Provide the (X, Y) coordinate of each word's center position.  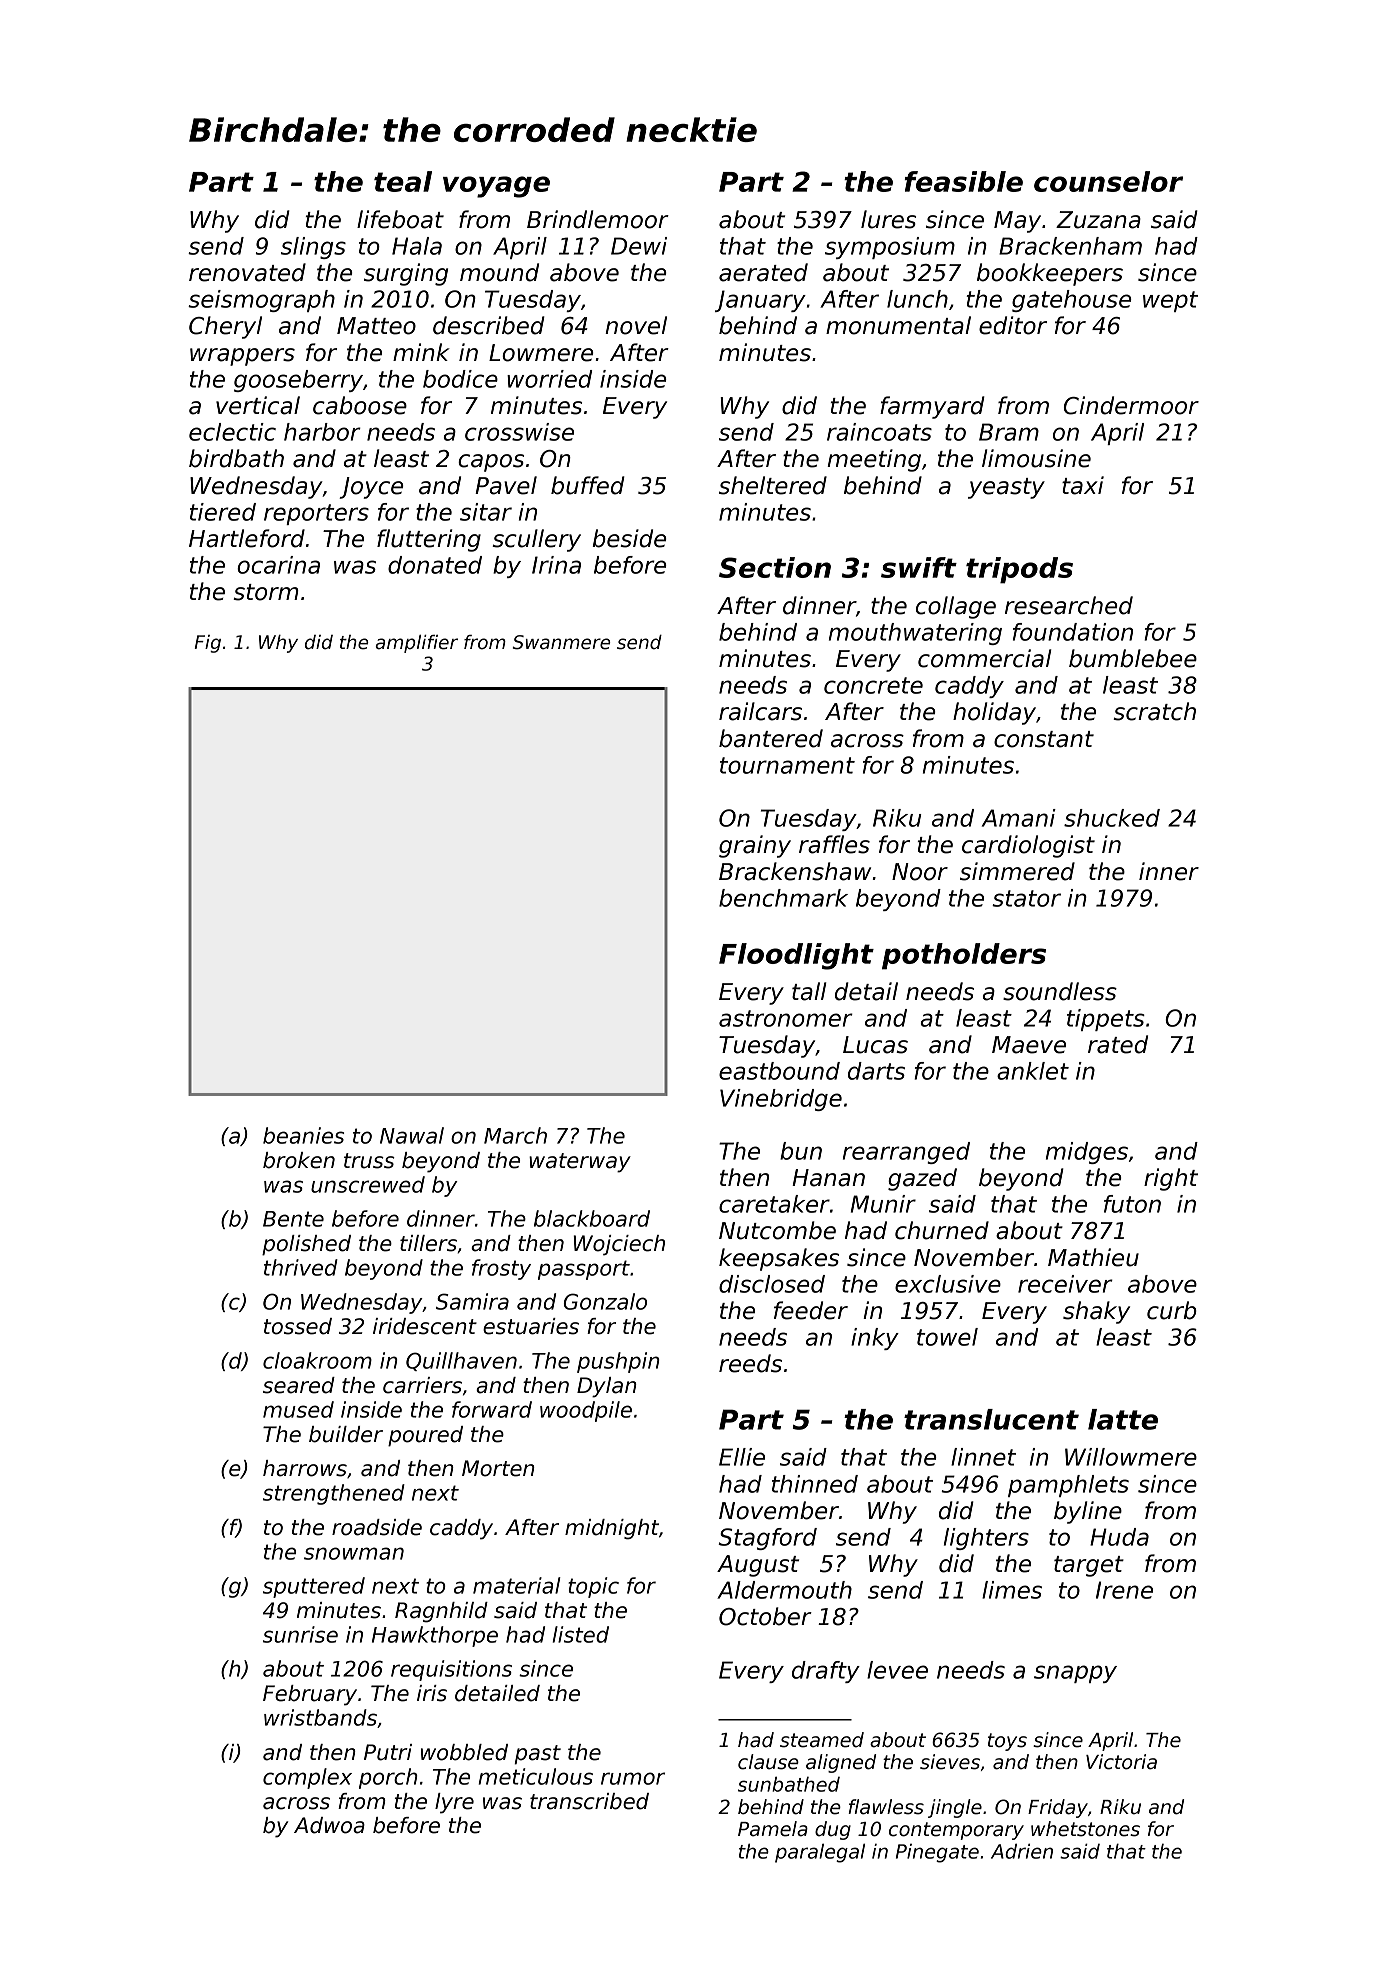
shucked (1112, 818)
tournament (787, 765)
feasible (964, 181)
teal (403, 181)
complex (307, 1778)
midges (1087, 1153)
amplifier (417, 644)
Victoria (1121, 1762)
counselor (1108, 181)
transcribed (589, 1801)
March (515, 1135)
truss (369, 1161)
